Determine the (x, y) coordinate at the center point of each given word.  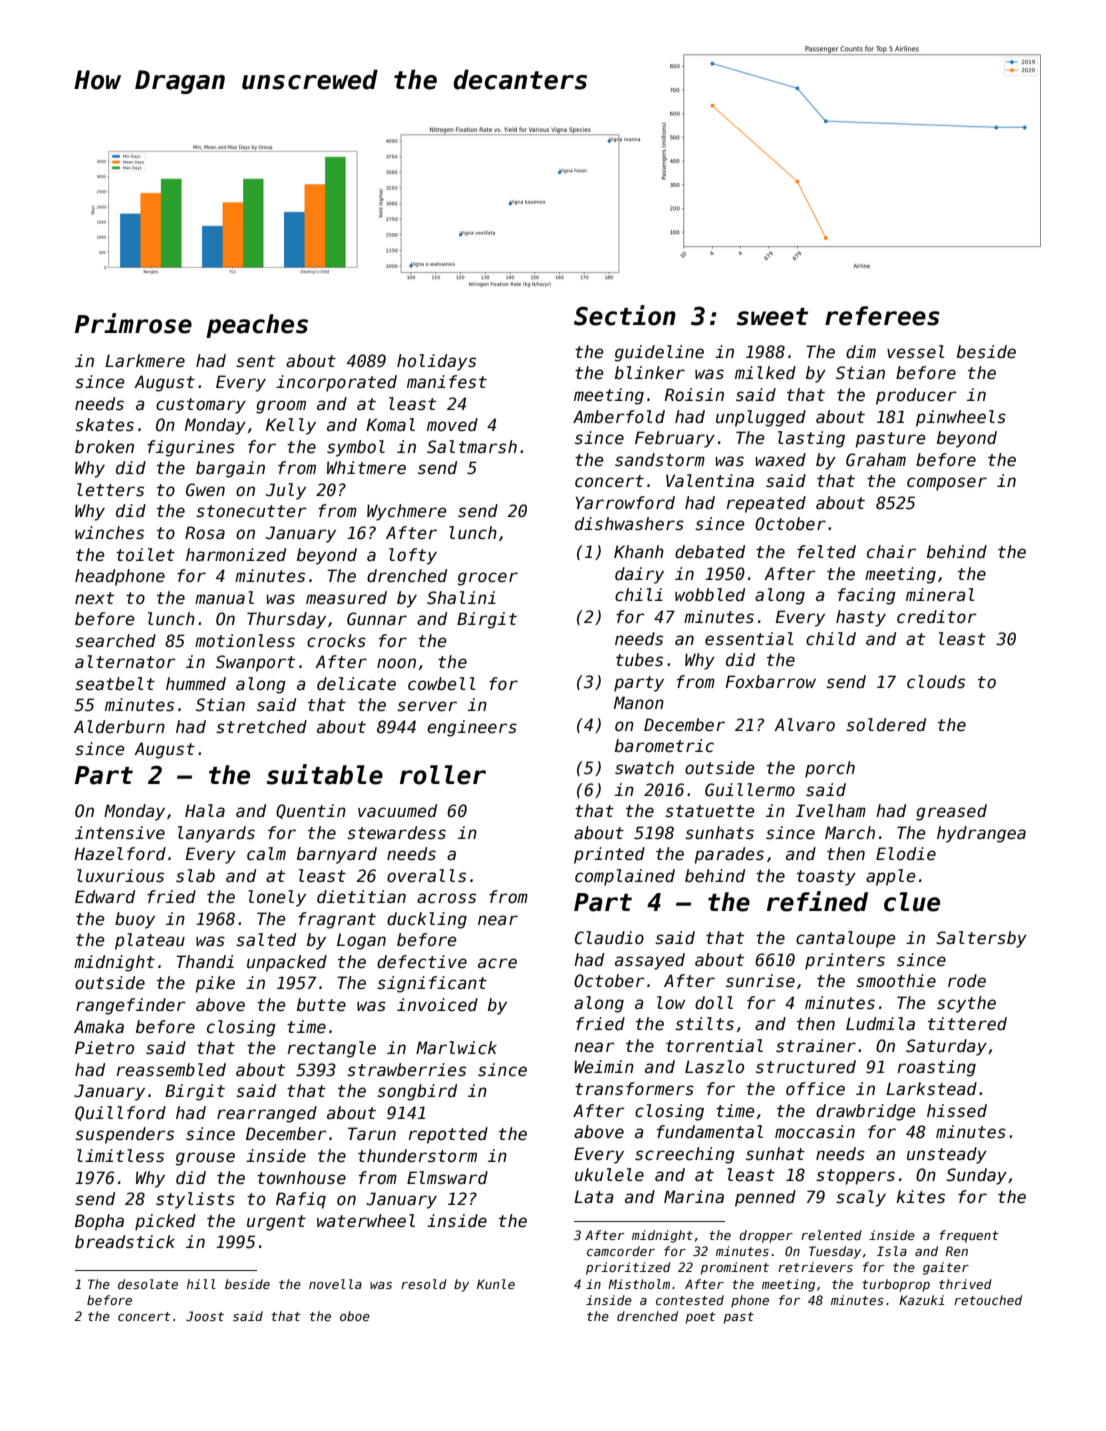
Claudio (609, 938)
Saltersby (981, 939)
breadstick (125, 1242)
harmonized (236, 555)
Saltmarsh (472, 447)
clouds (936, 682)
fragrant (337, 920)
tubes (639, 660)
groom (281, 407)
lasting (811, 439)
